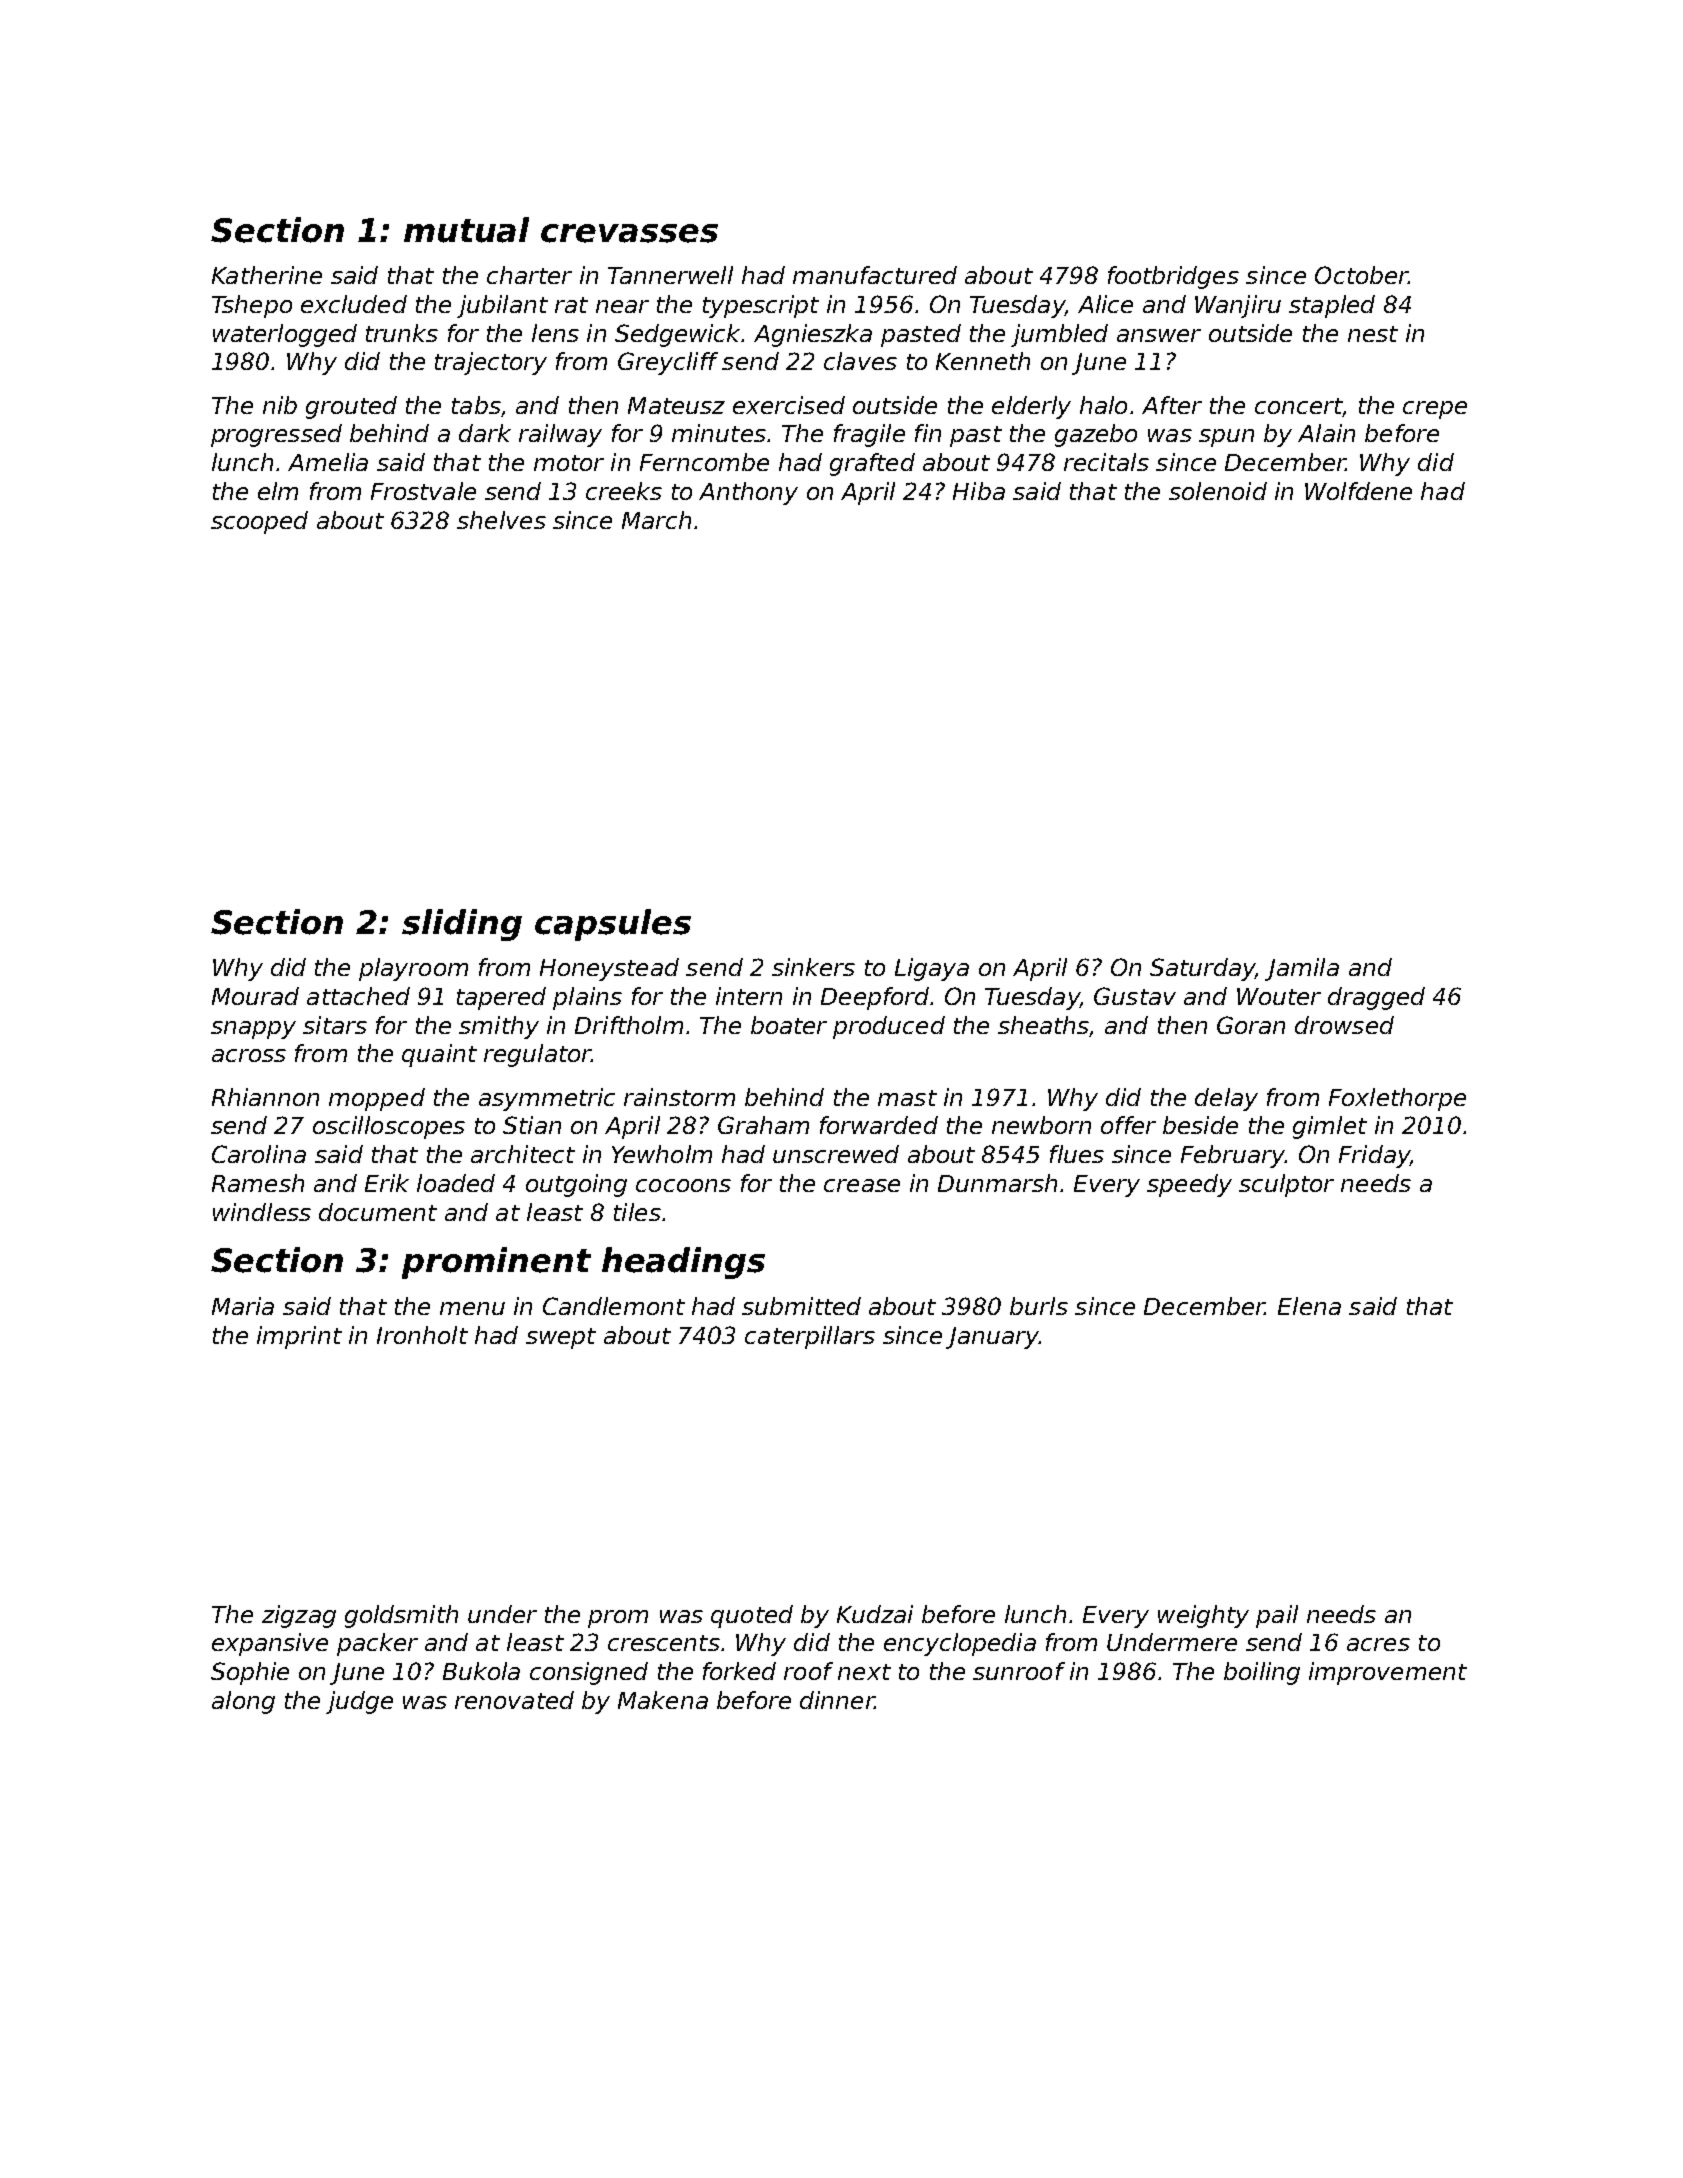 The height and width of the screenshot is (2178, 1683). I want to click on sliding, so click(462, 925).
